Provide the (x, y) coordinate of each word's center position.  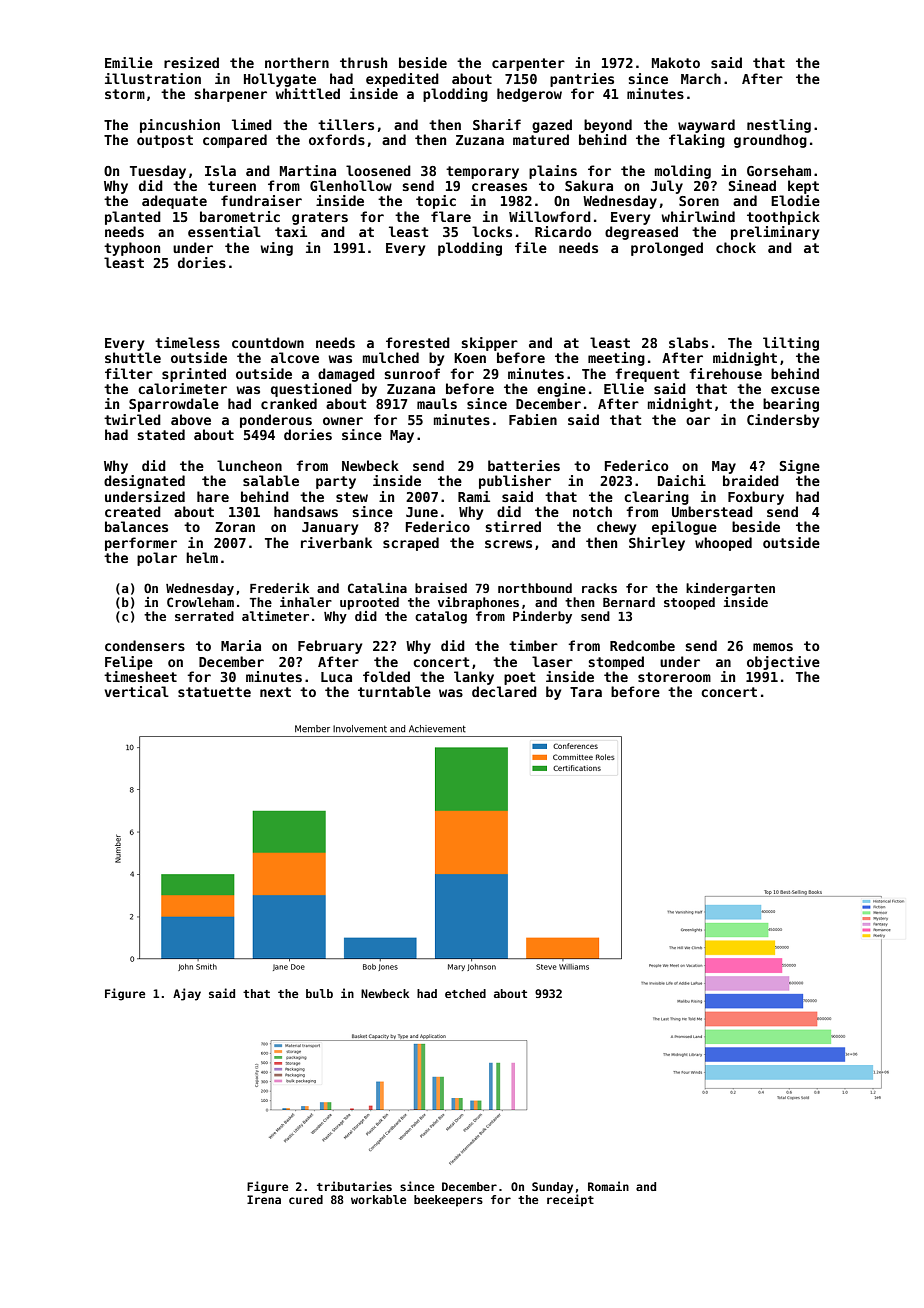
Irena (264, 1199)
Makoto (676, 62)
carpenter (528, 64)
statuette (214, 692)
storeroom (674, 677)
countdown (268, 342)
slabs (688, 342)
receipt (570, 1200)
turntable (394, 691)
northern (297, 62)
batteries (524, 465)
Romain (608, 1186)
